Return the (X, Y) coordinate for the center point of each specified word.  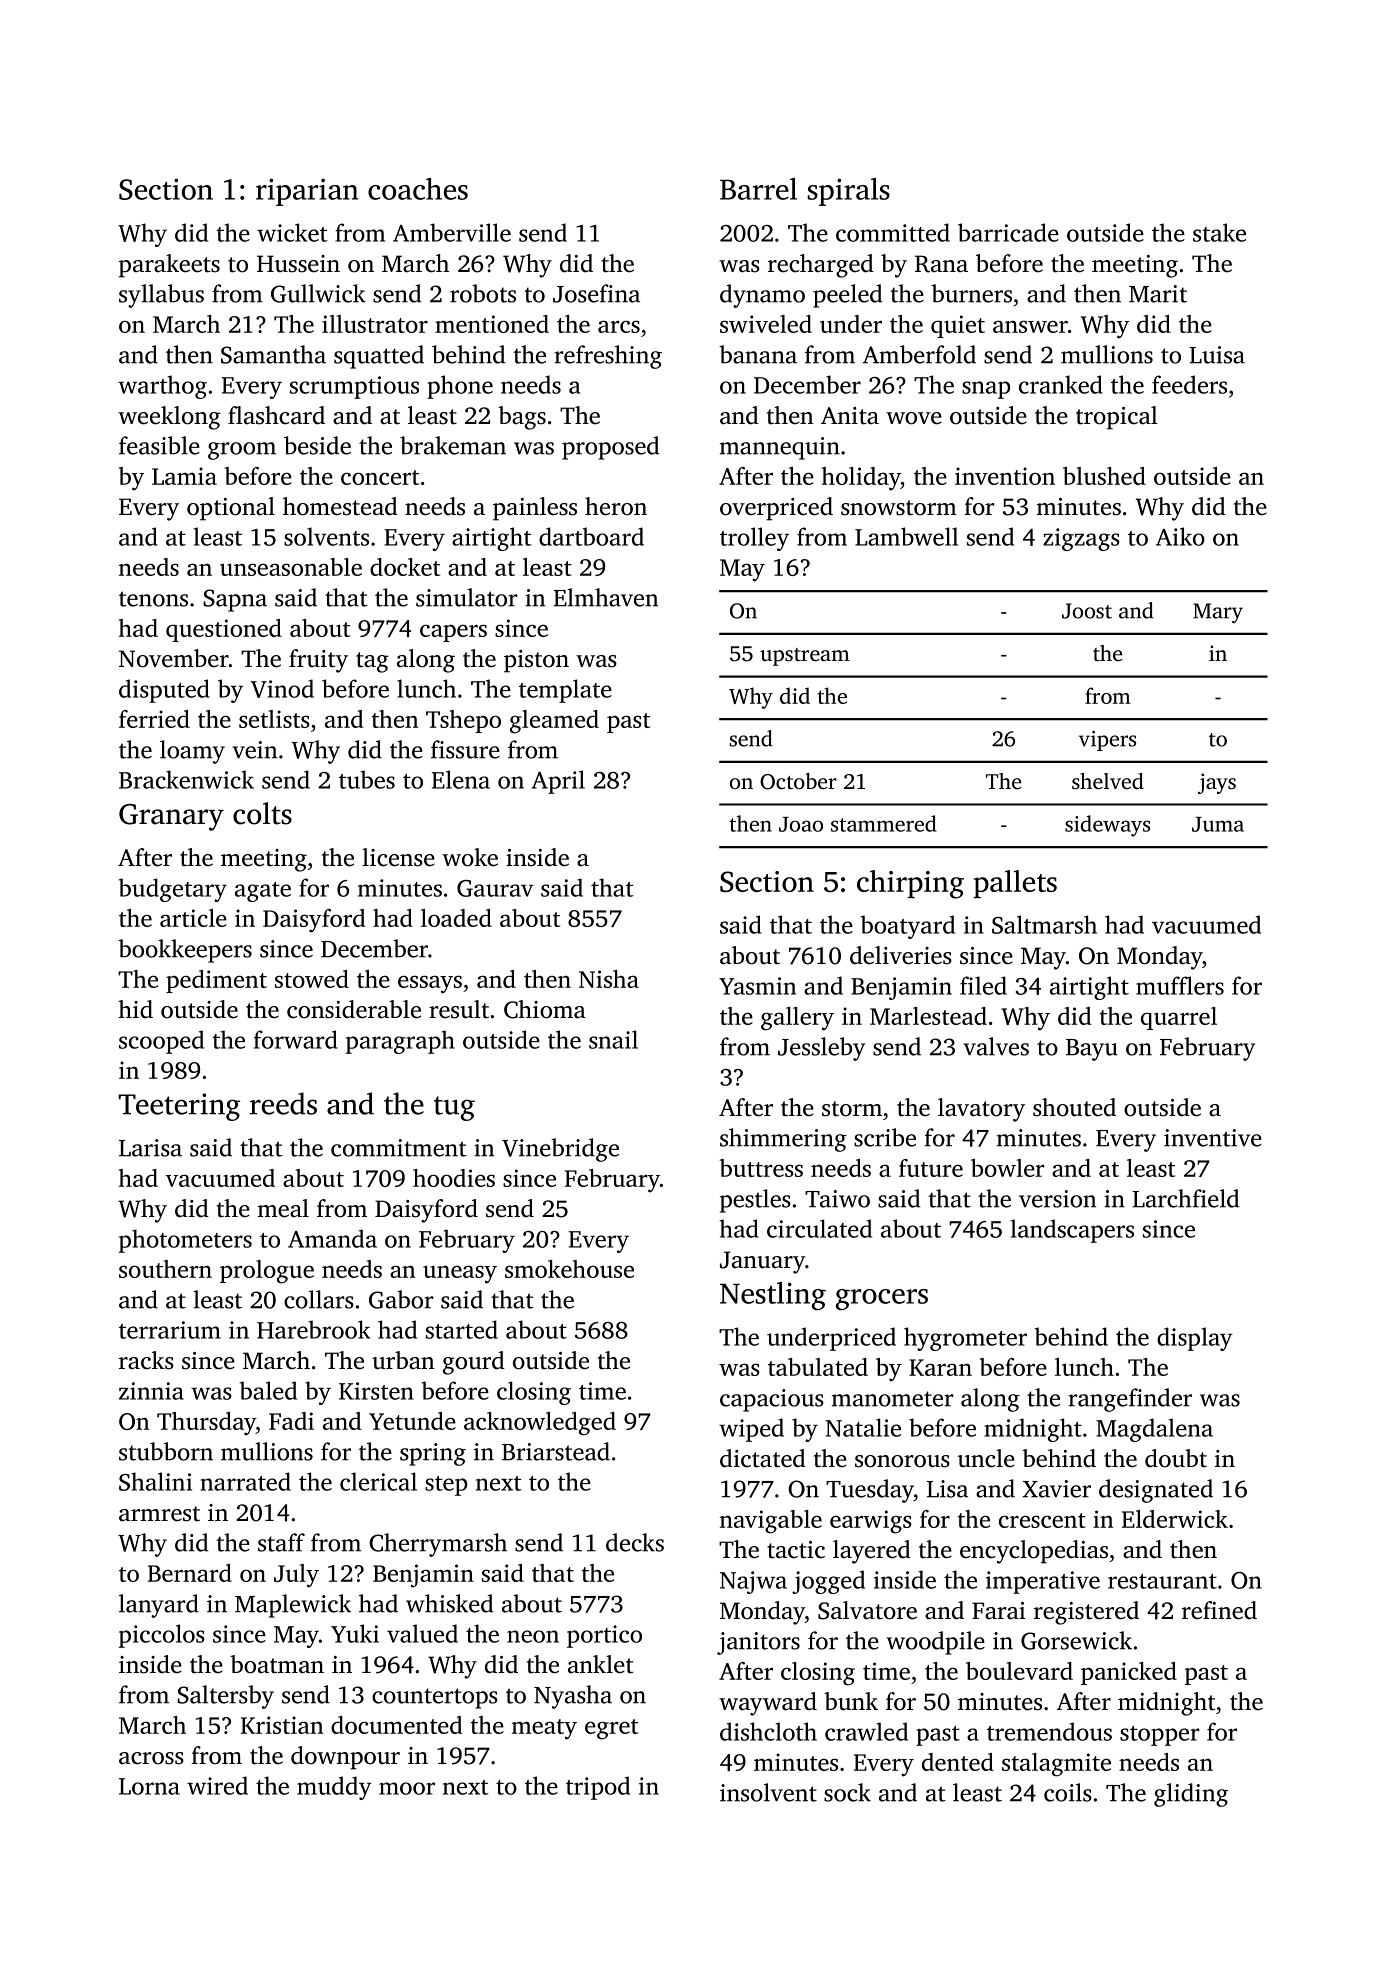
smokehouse (569, 1269)
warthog (162, 387)
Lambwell (906, 536)
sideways (1107, 826)
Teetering (179, 1107)
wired (217, 1785)
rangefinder (1130, 1400)
